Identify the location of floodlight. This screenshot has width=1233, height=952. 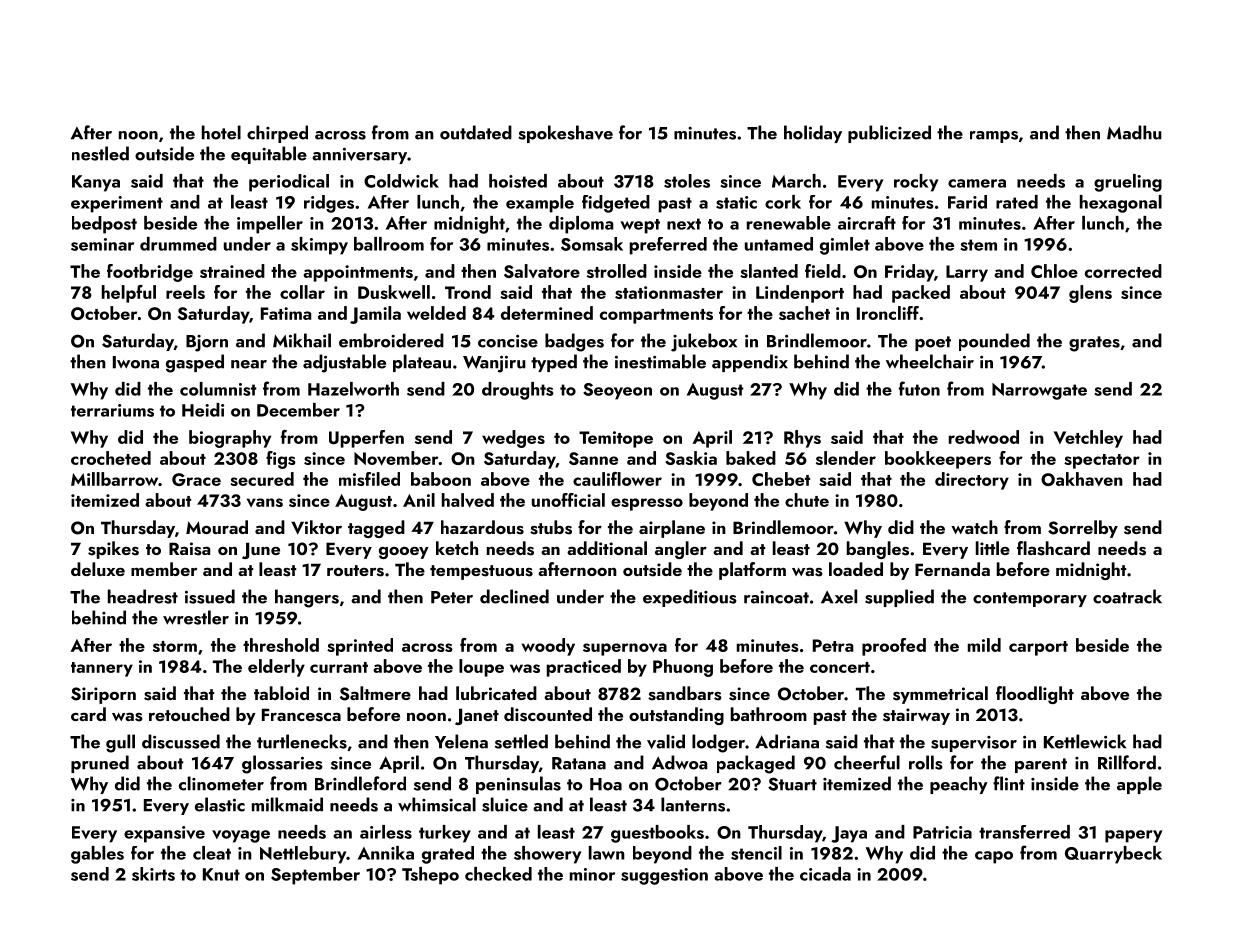
(1035, 695).
